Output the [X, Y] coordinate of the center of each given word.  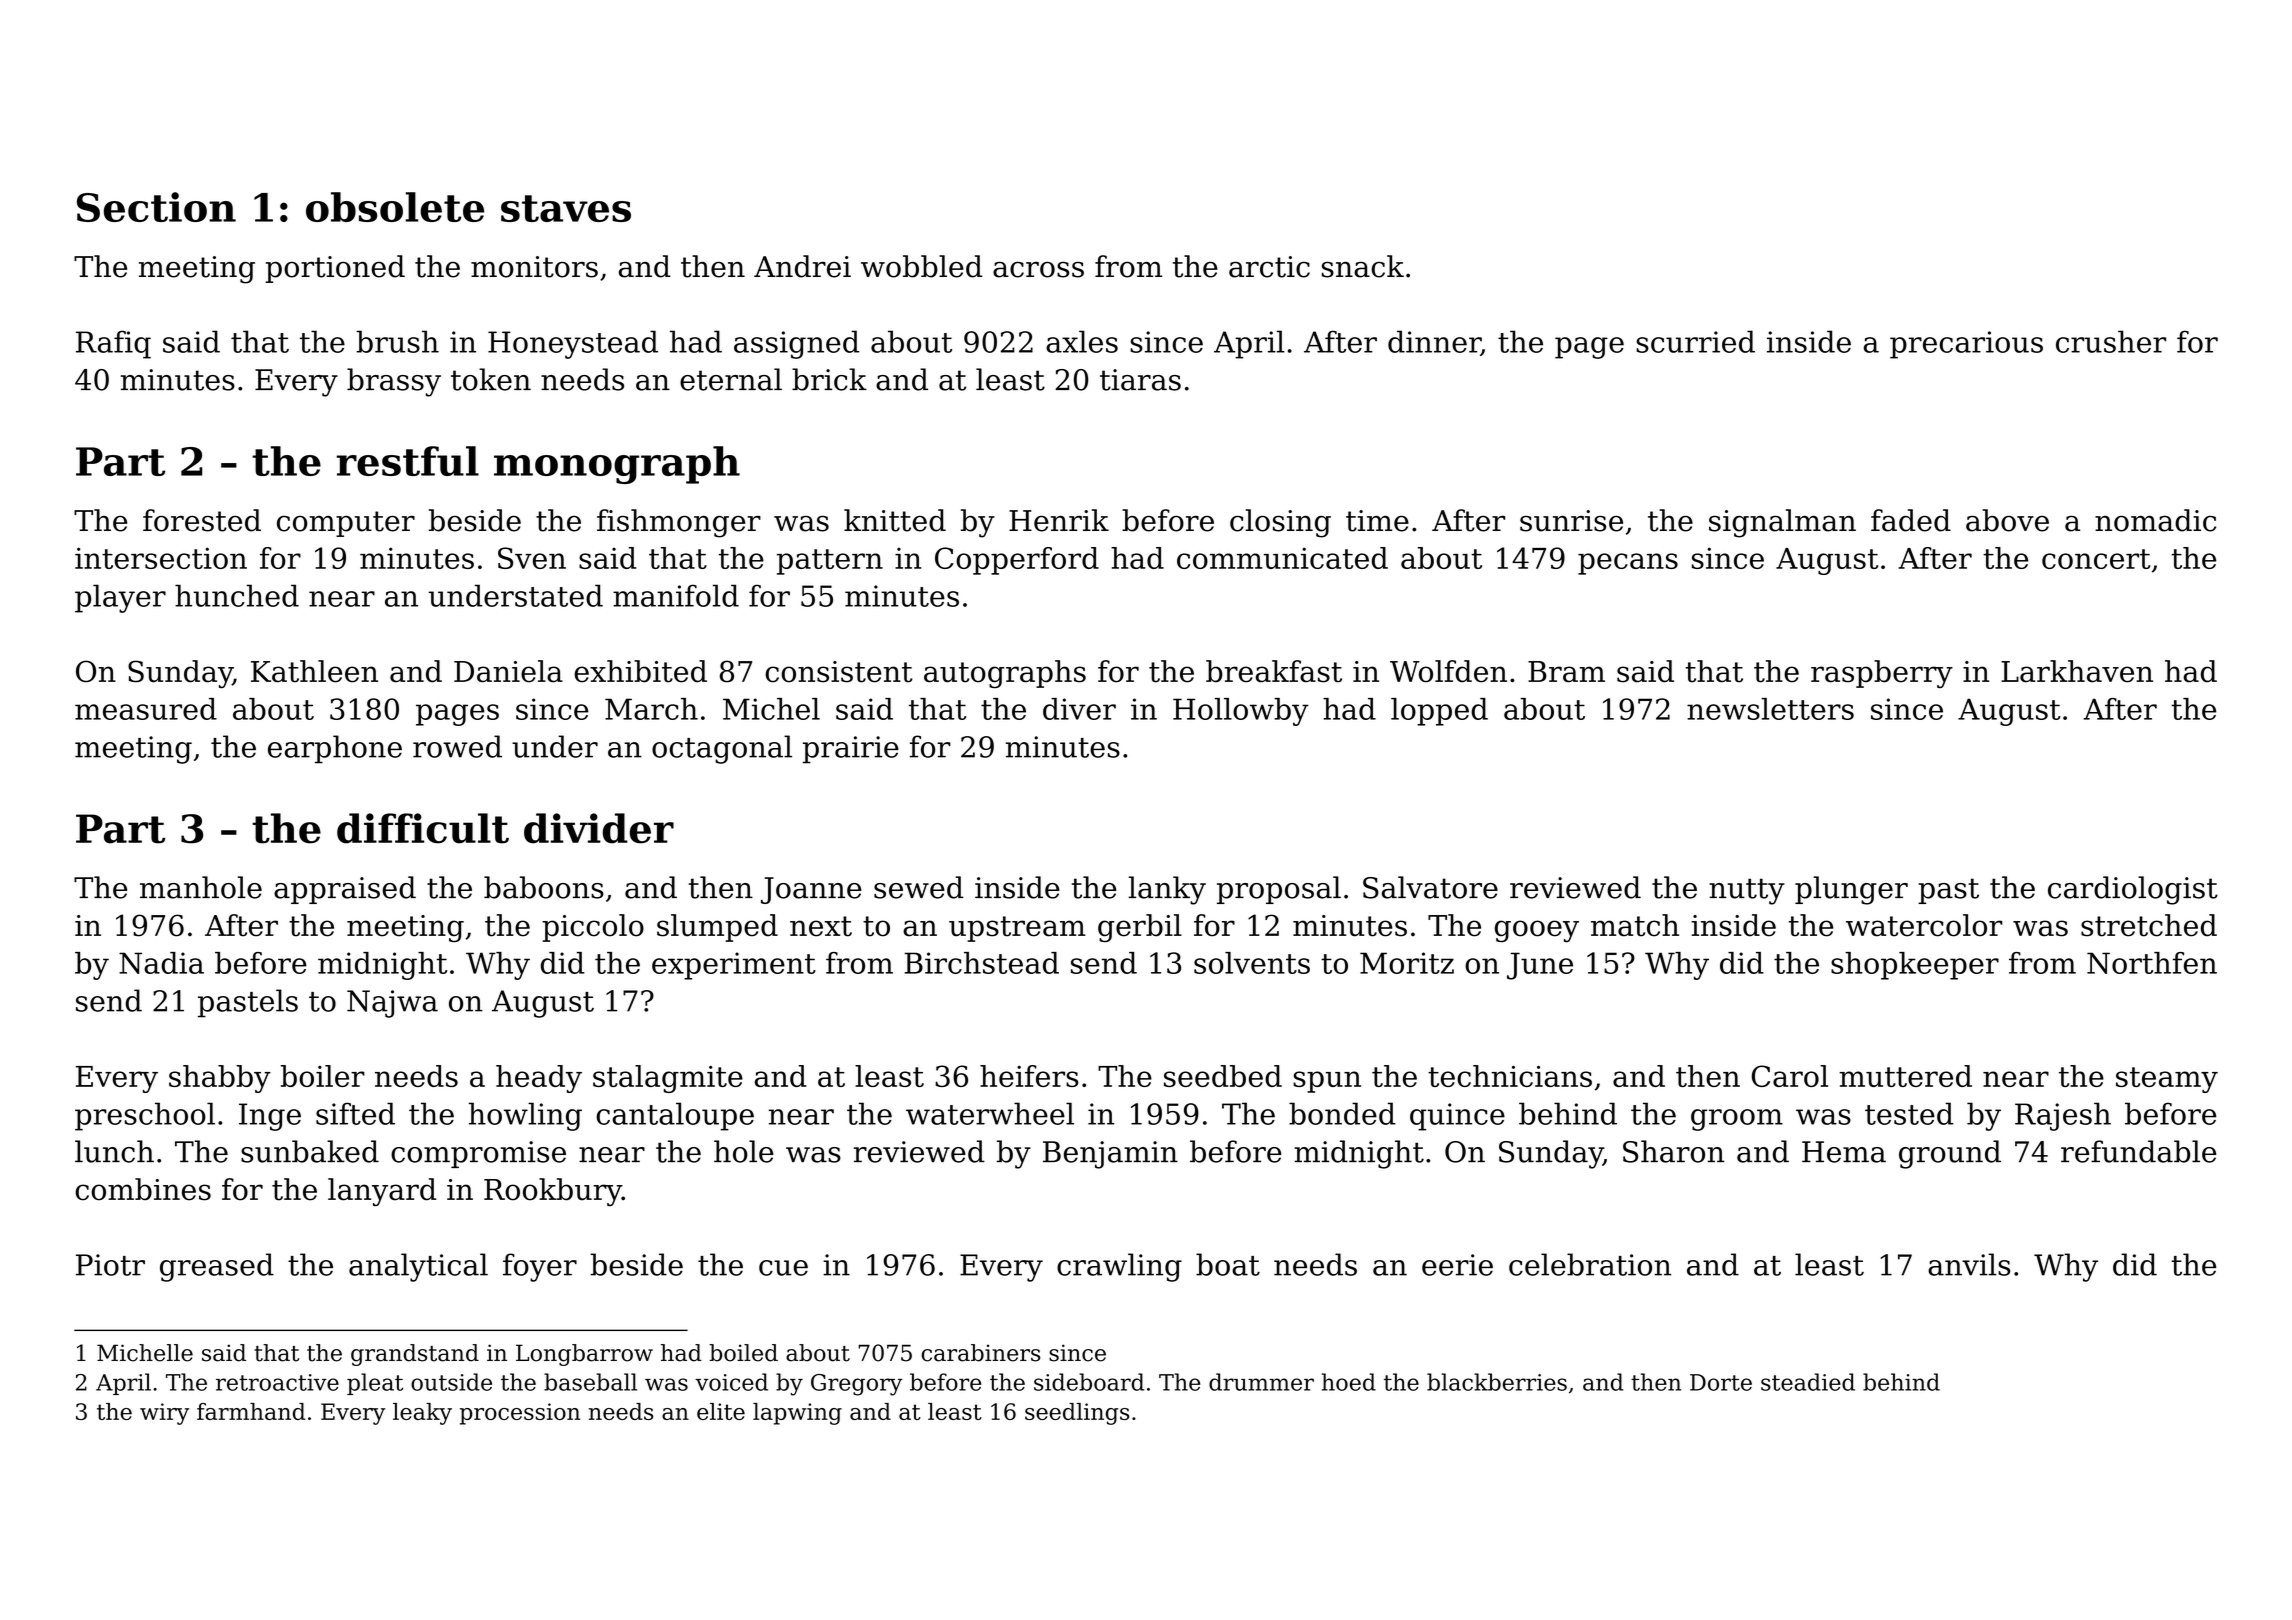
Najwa [392, 1004]
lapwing [797, 1414]
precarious [1966, 345]
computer [346, 524]
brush [397, 341]
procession [520, 1414]
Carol [1790, 1076]
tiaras [1140, 380]
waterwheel [990, 1113]
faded [1911, 520]
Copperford [1017, 561]
